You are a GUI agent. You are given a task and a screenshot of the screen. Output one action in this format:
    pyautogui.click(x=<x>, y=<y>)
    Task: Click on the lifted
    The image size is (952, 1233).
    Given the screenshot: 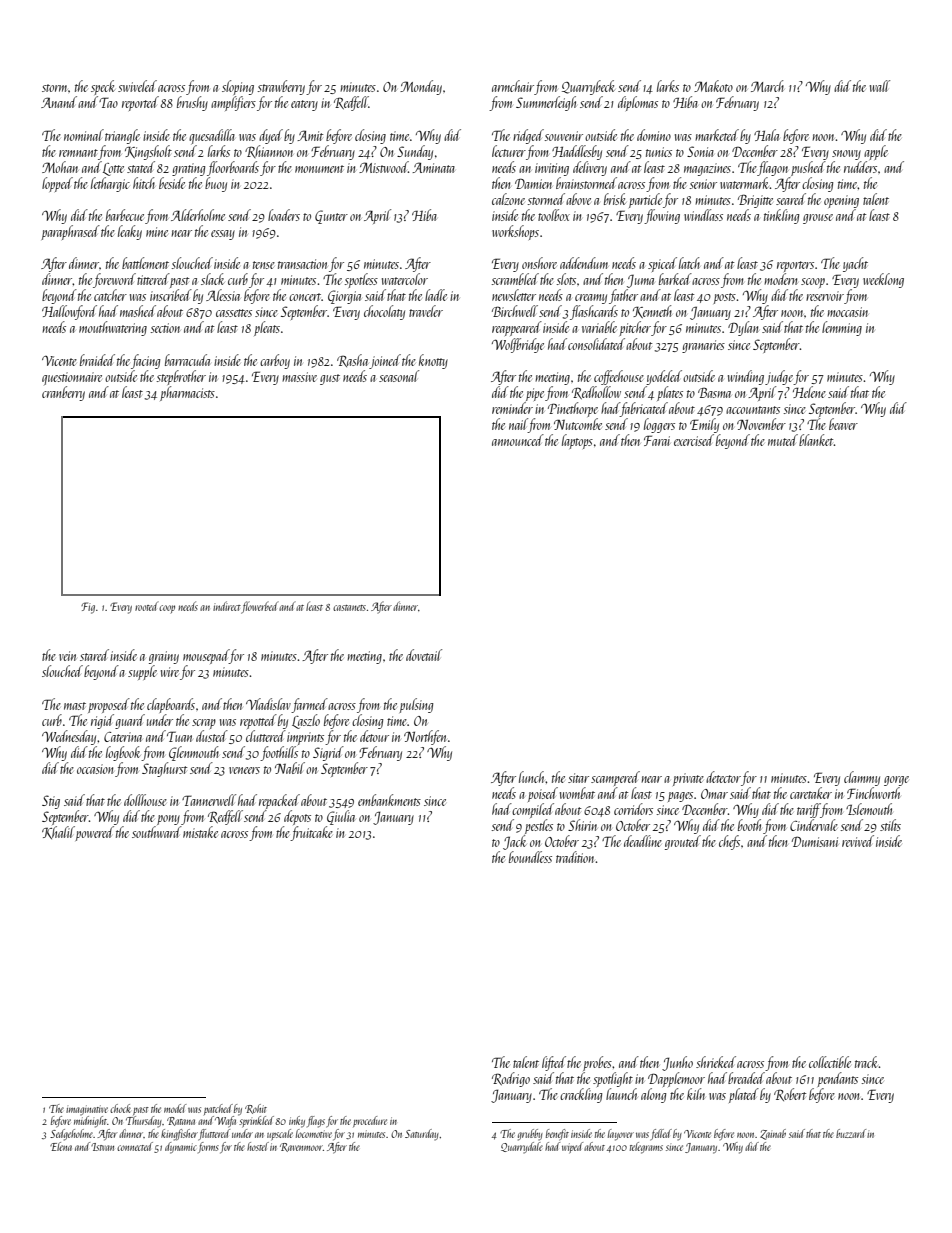 What is the action you would take?
    pyautogui.click(x=554, y=1063)
